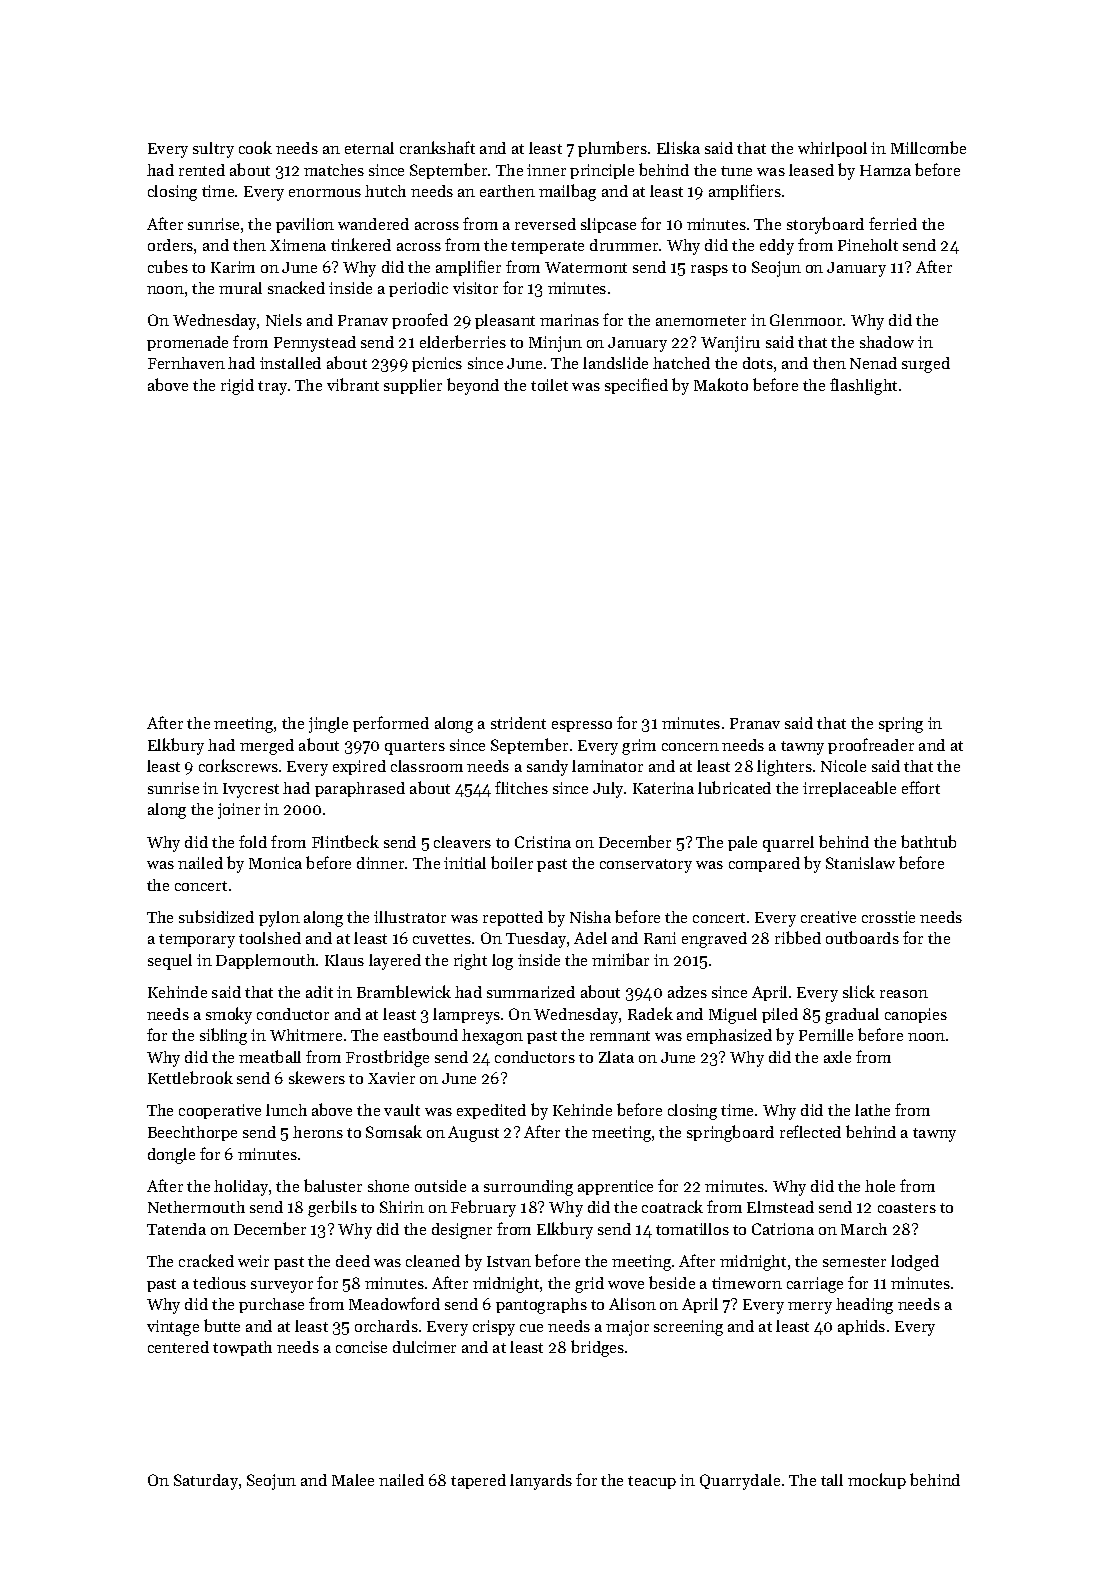  Describe the element at coordinates (267, 747) in the screenshot. I see `merged` at that location.
